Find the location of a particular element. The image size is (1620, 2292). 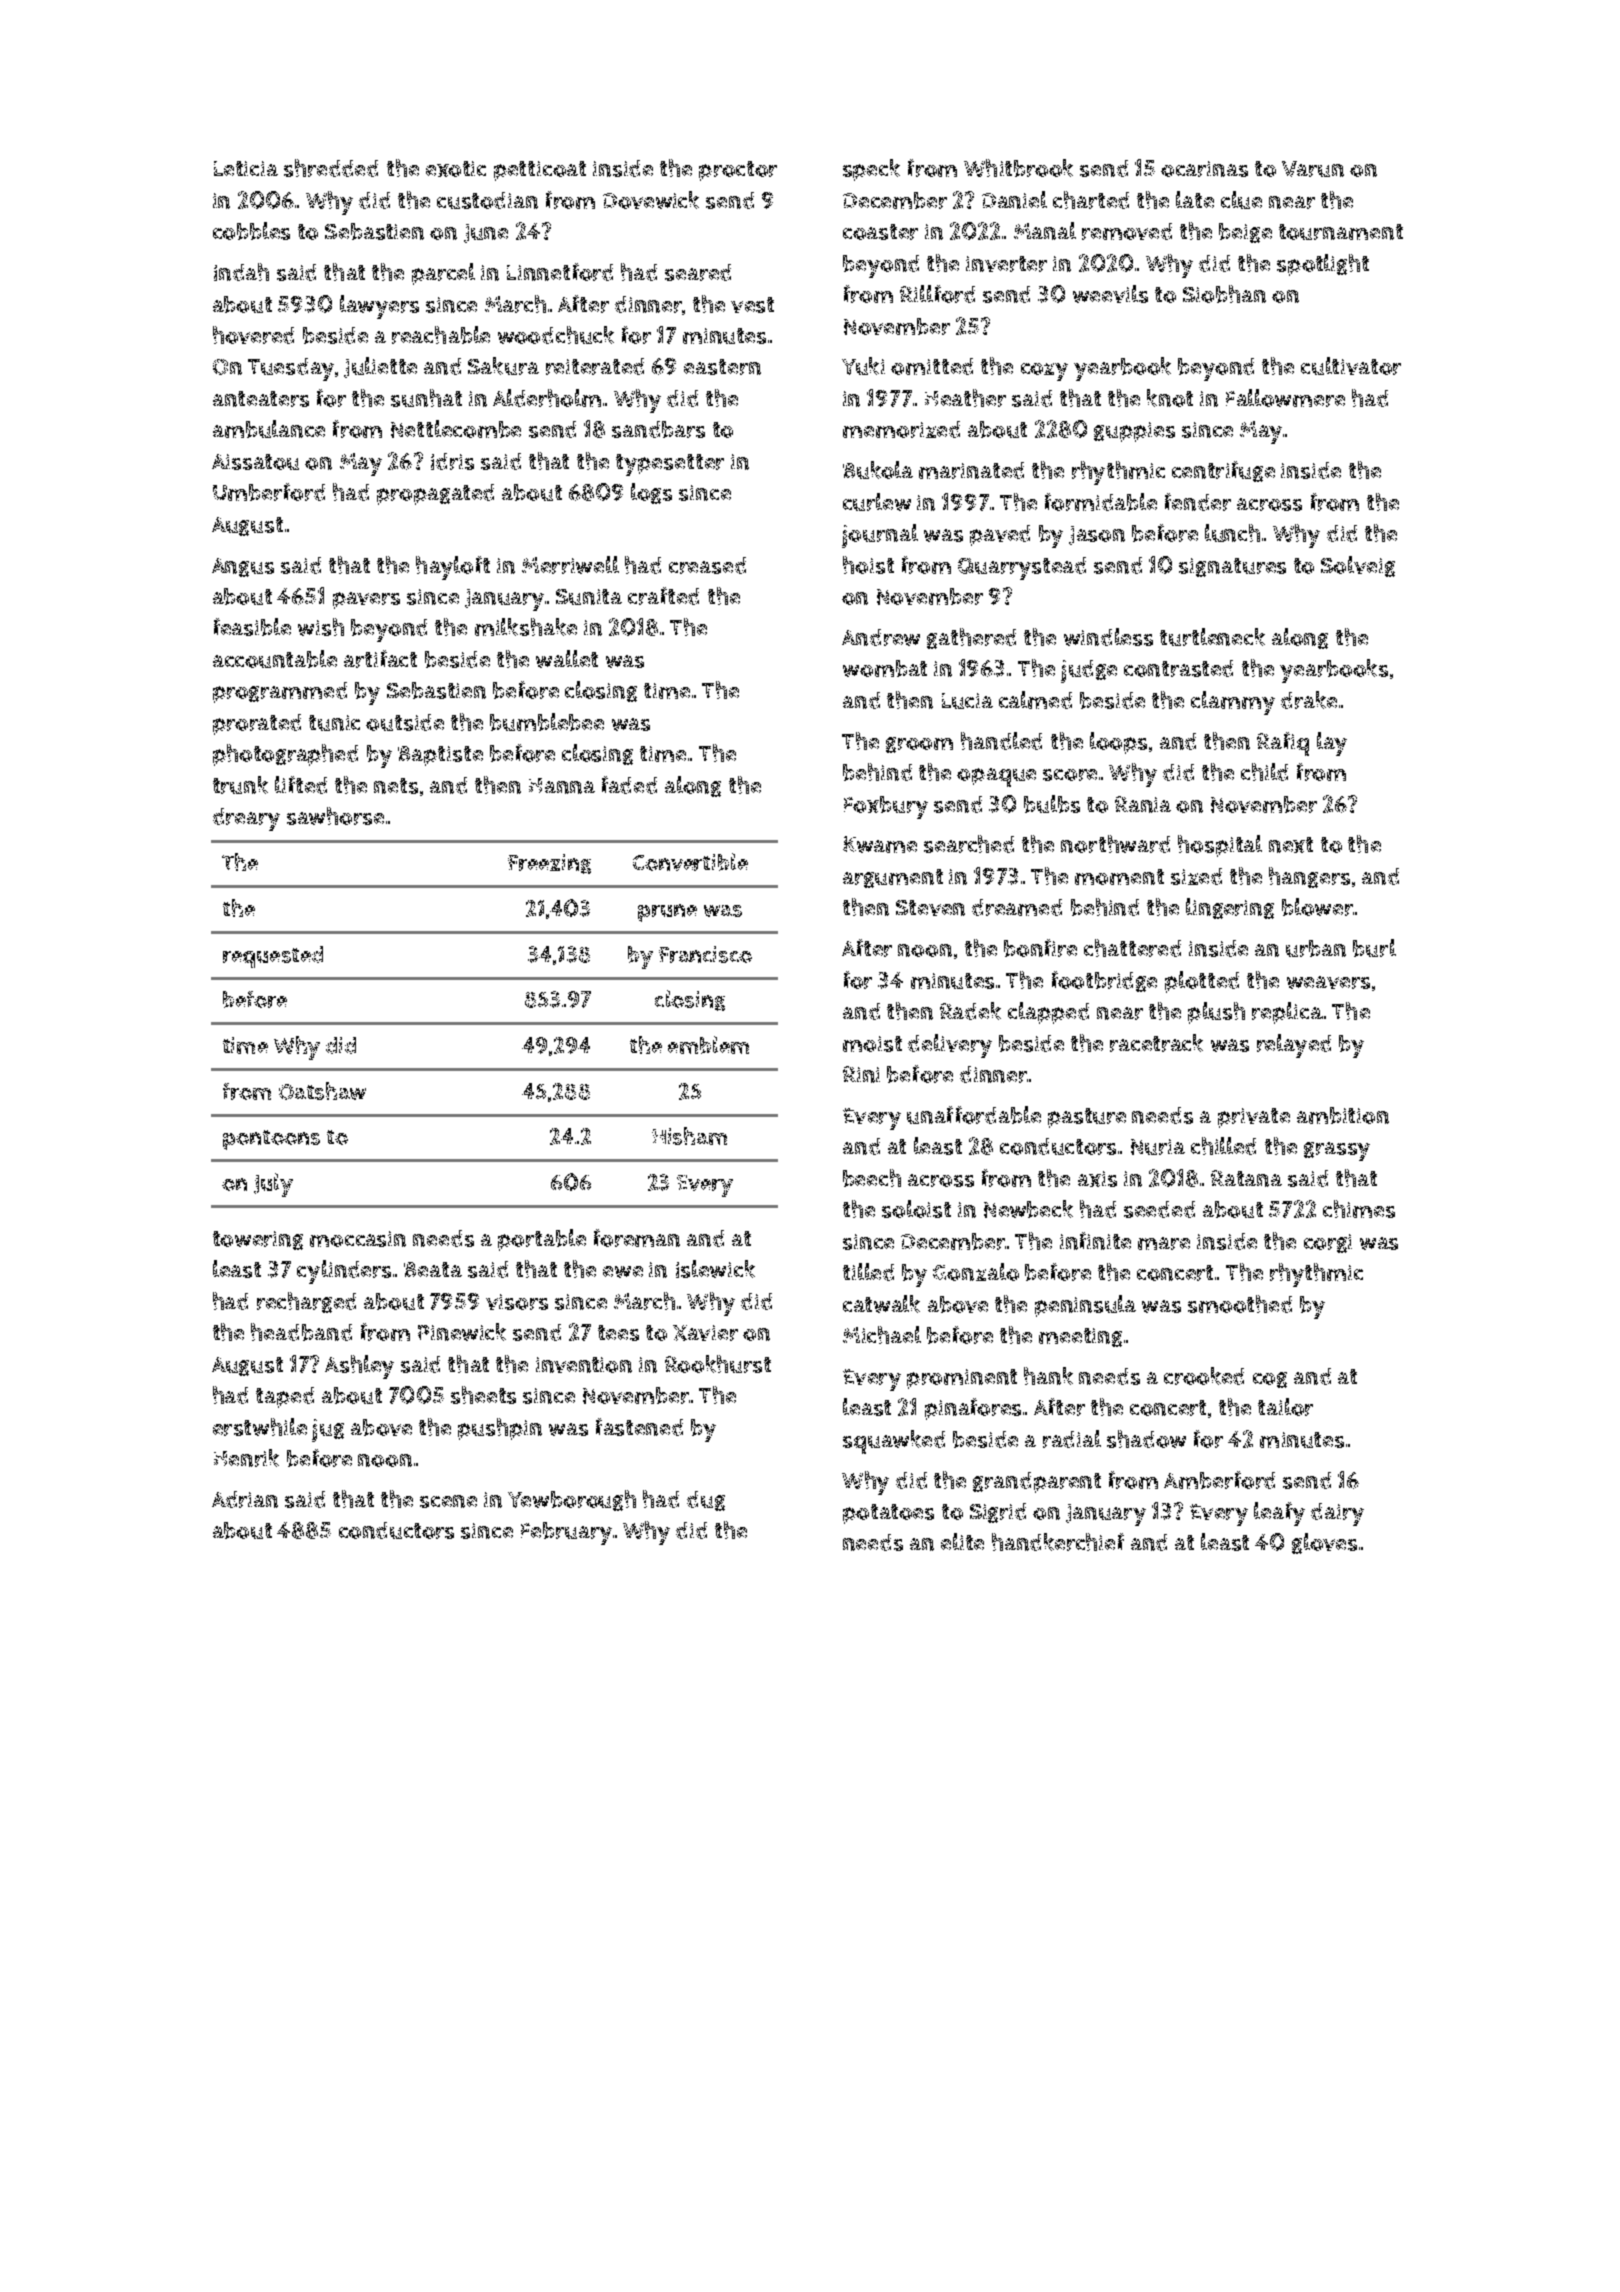

speck is located at coordinates (871, 170).
